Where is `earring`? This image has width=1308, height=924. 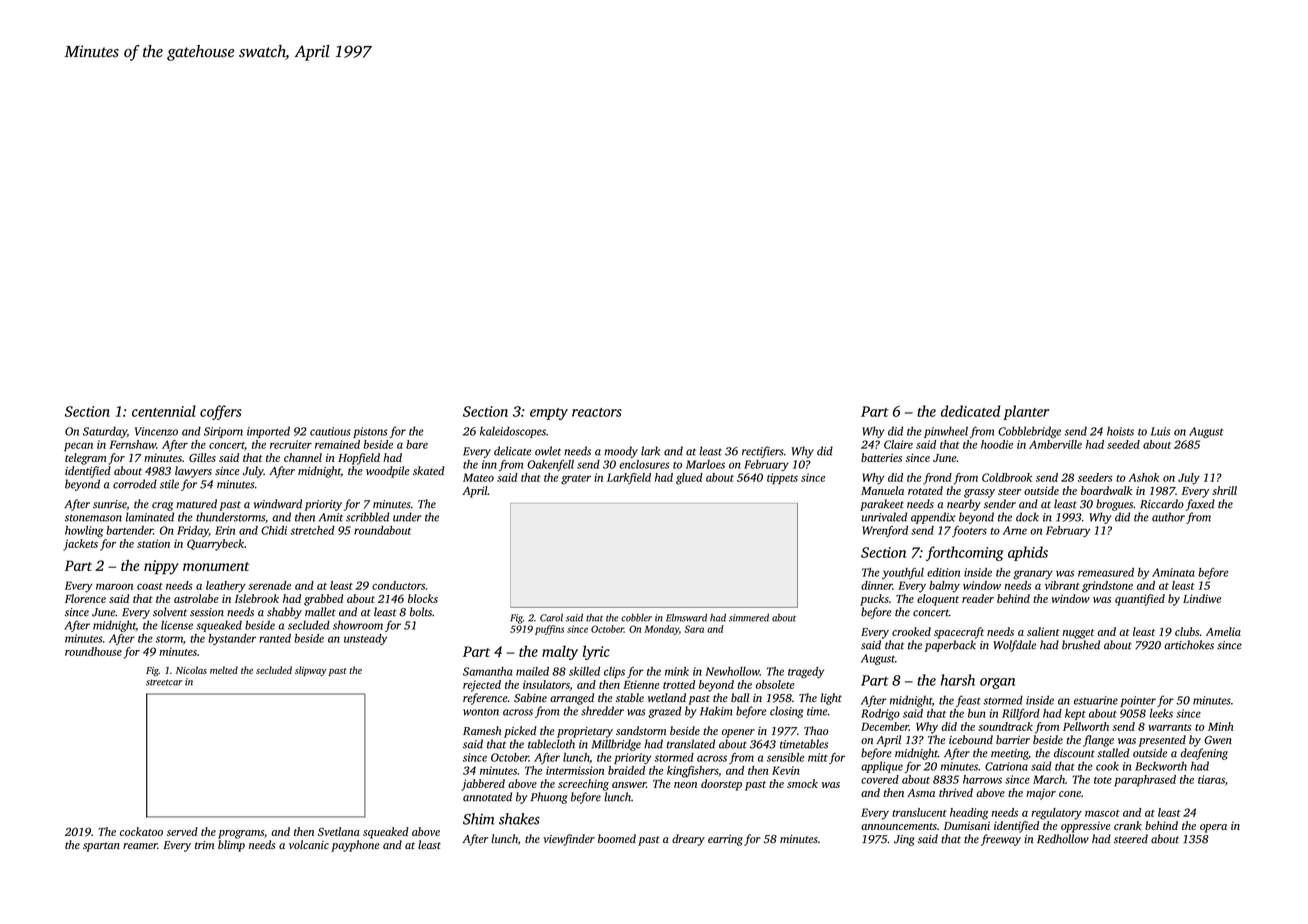
earring is located at coordinates (725, 840).
